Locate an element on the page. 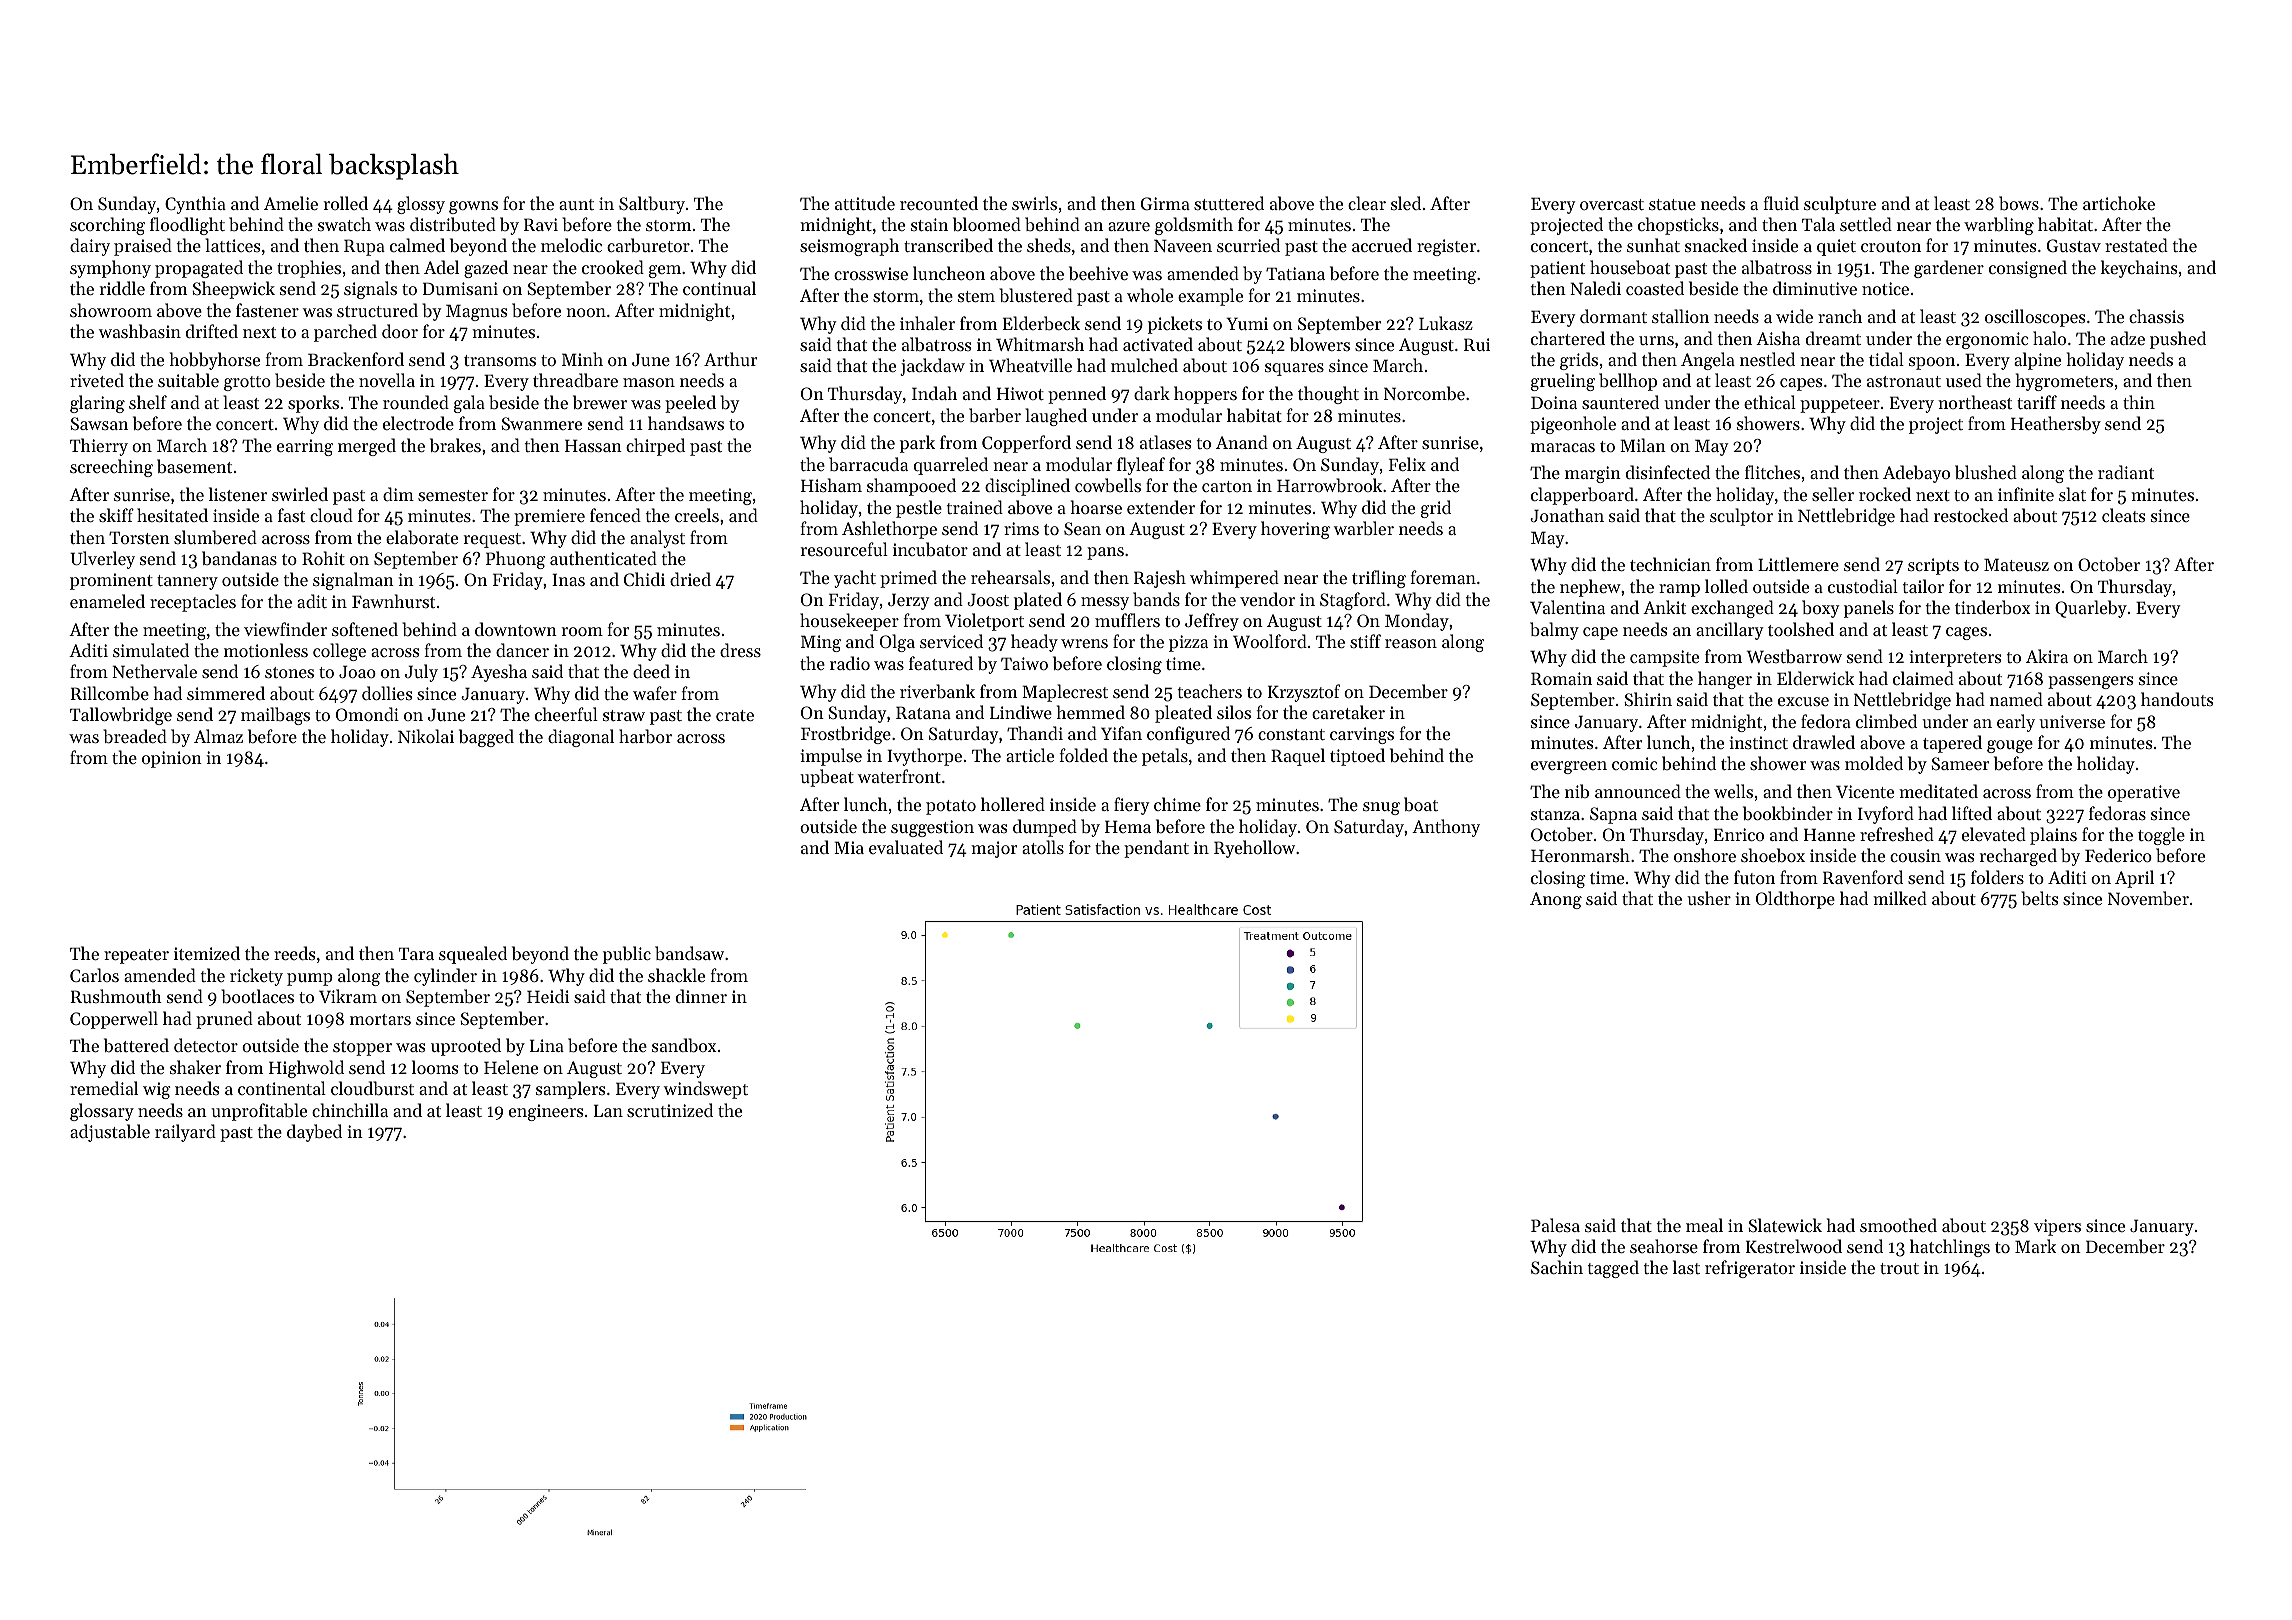 The image size is (2292, 1620). riddle is located at coordinates (122, 288).
